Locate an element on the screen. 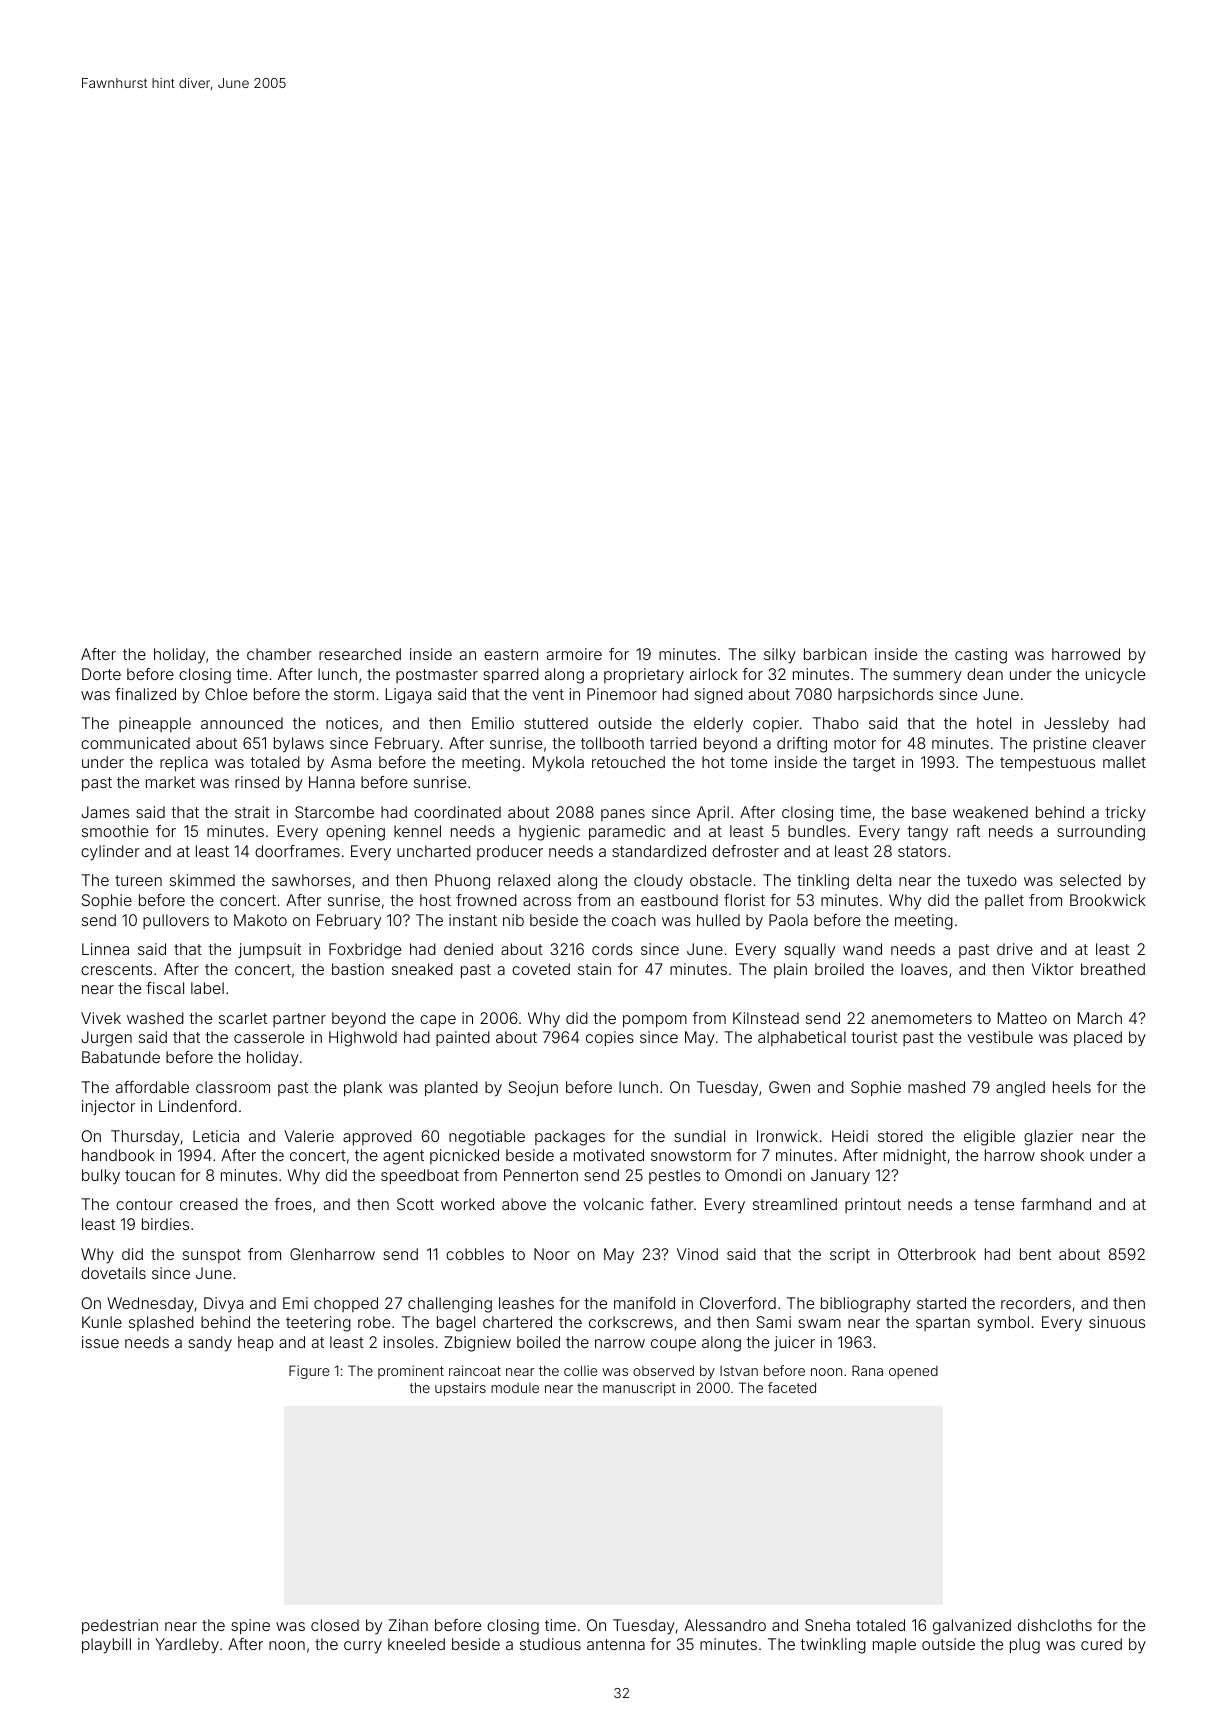 The width and height of the screenshot is (1227, 1735). bibliography is located at coordinates (866, 1305).
